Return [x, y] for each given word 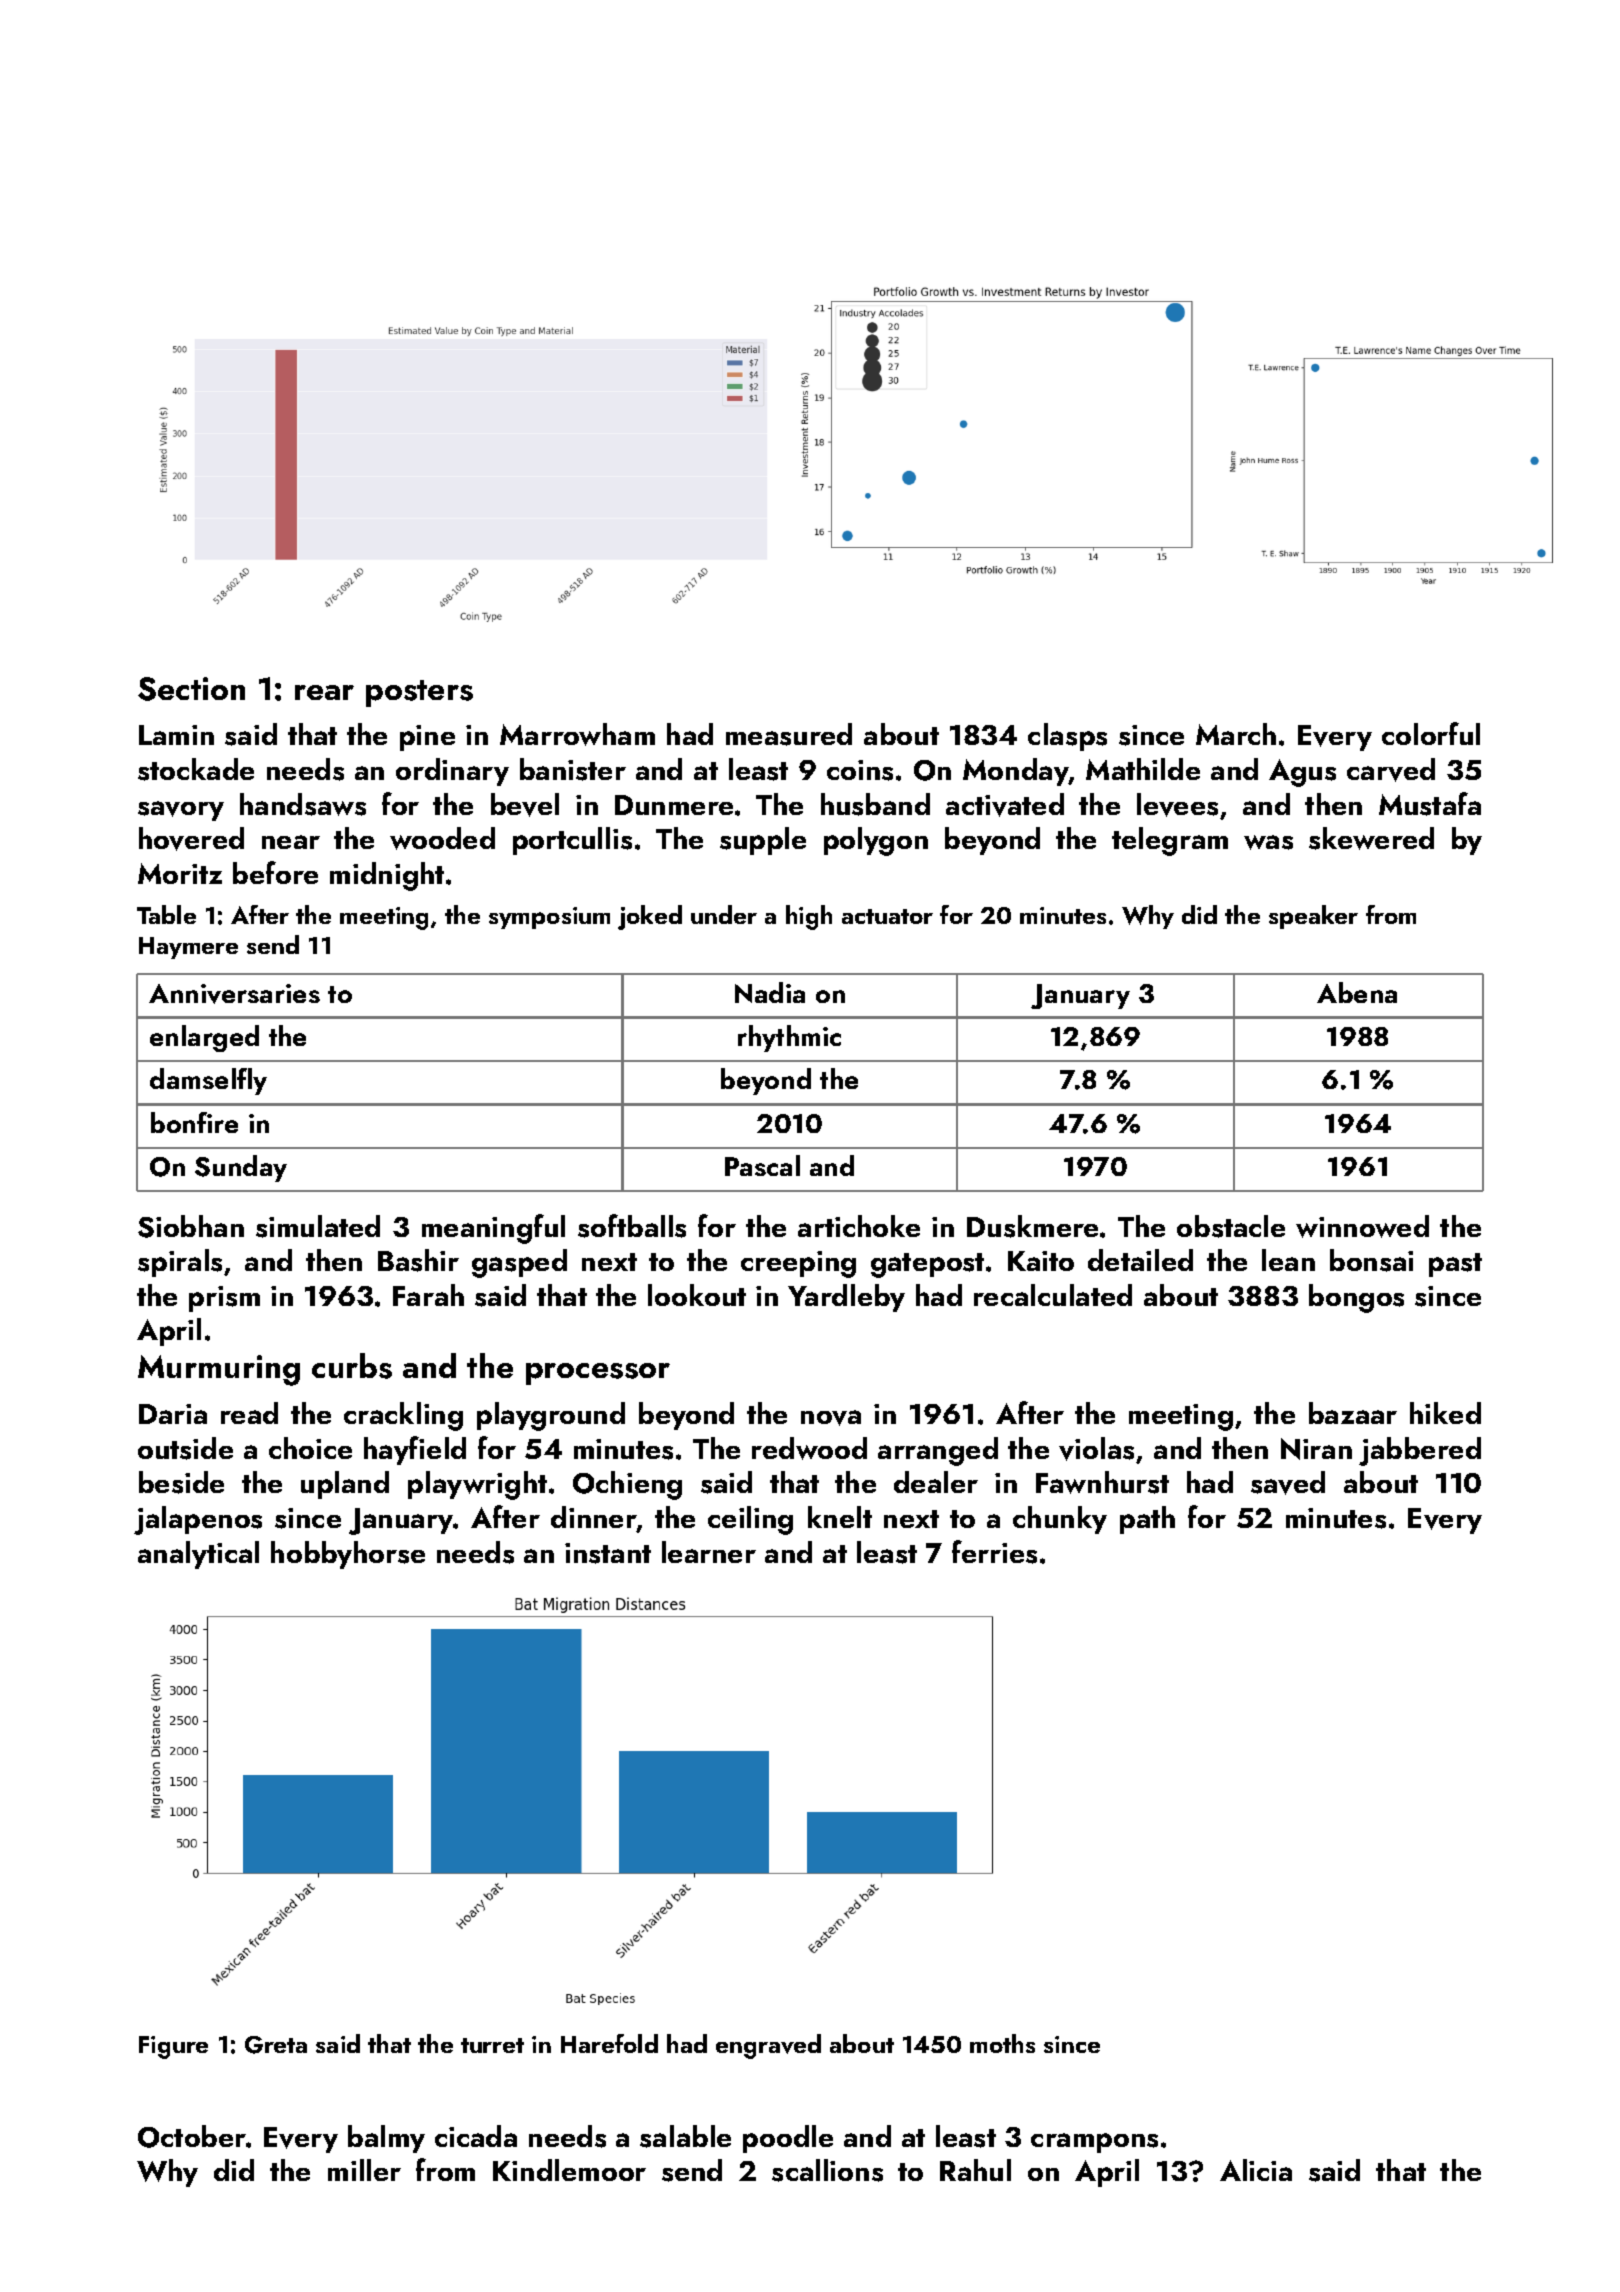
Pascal [762, 1165]
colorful [1431, 733]
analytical [198, 1555]
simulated [318, 1226]
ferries [994, 1552]
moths [1002, 2043]
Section [191, 689]
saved [1288, 1483]
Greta [276, 2045]
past [1455, 1265]
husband [875, 804]
